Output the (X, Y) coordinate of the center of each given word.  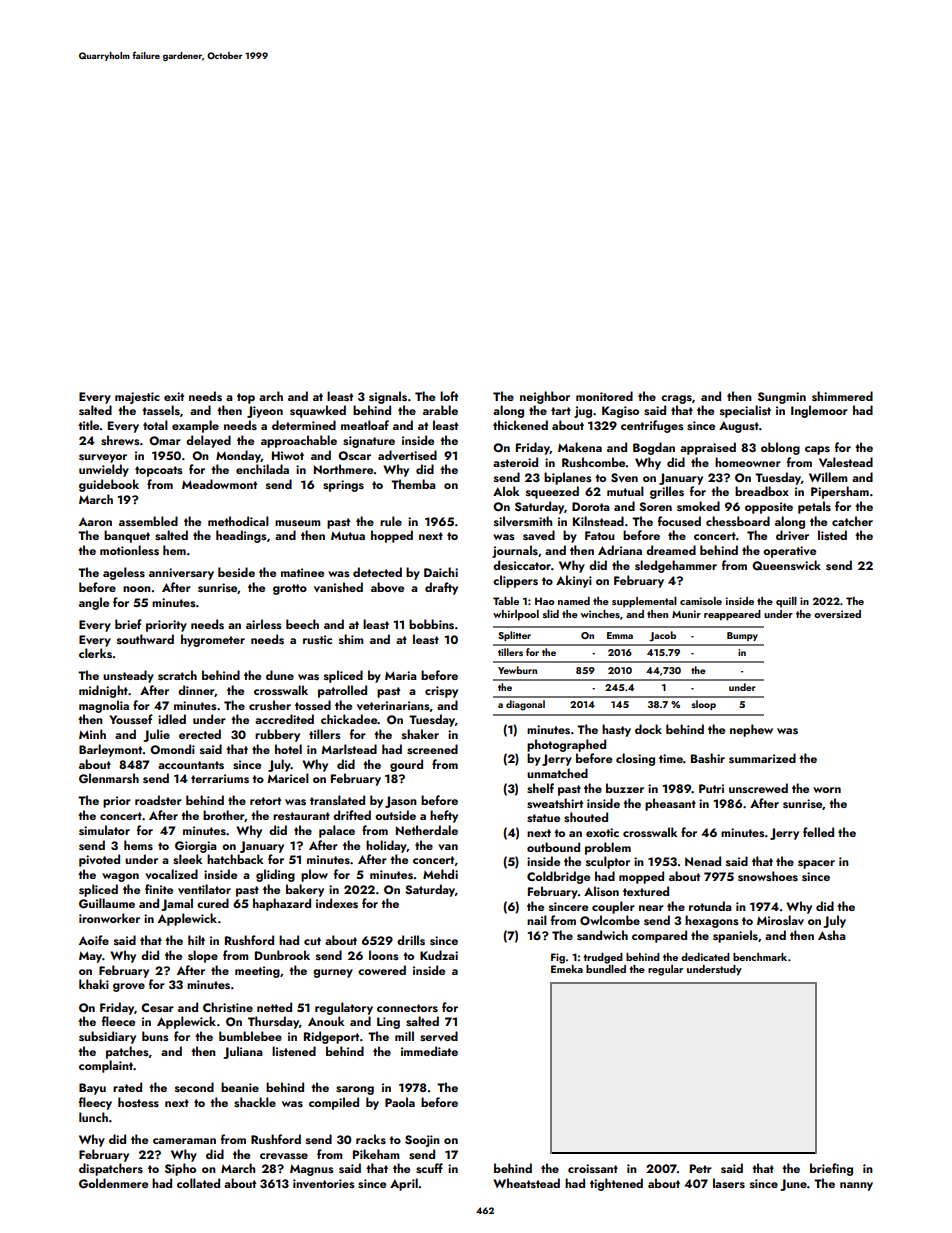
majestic (137, 398)
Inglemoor (819, 411)
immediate (429, 1051)
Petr (701, 1168)
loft (449, 396)
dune (280, 675)
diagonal (525, 705)
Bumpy (742, 636)
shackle (255, 1102)
